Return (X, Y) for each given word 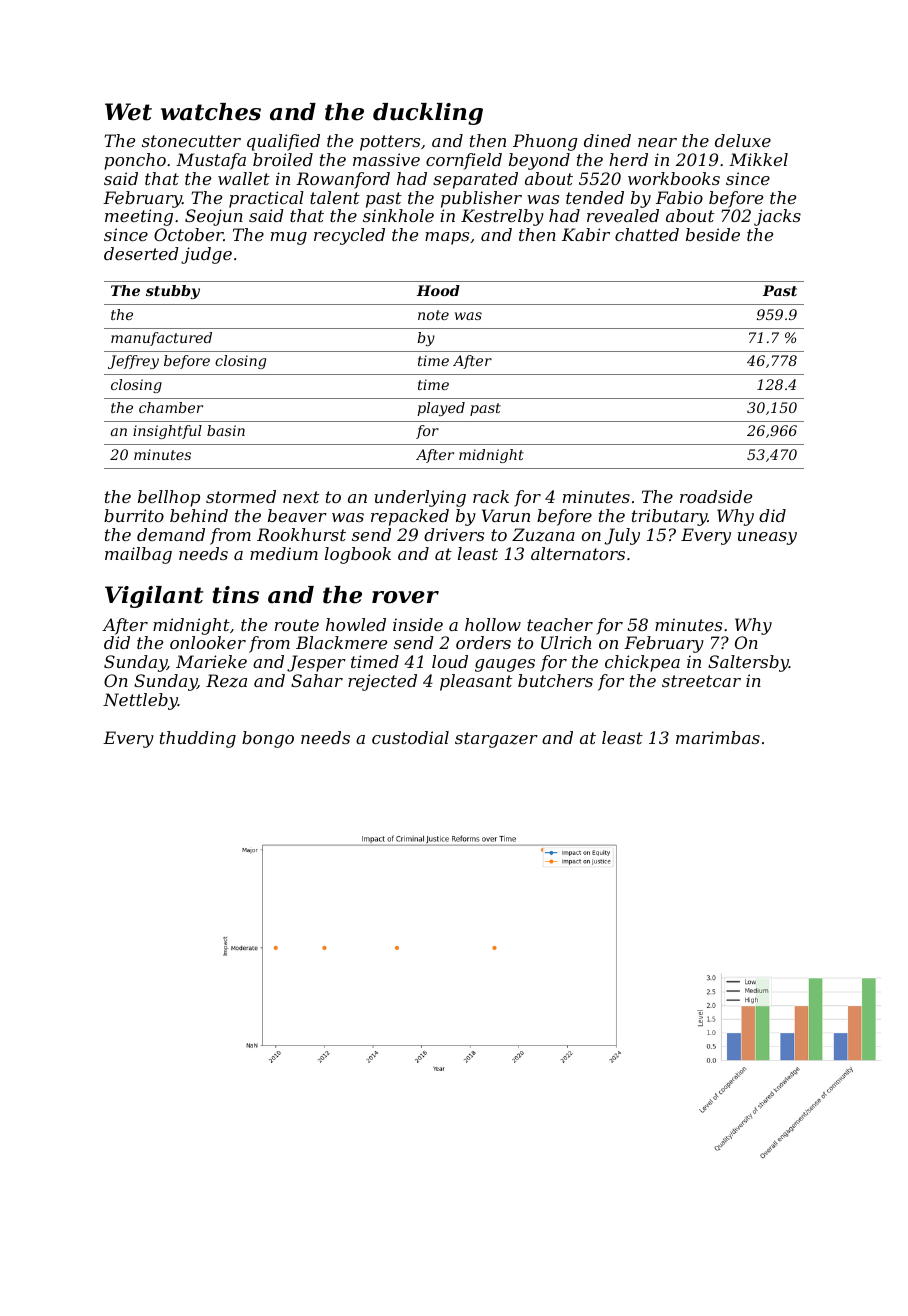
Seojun (214, 217)
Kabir (586, 234)
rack (491, 496)
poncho (135, 161)
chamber (171, 407)
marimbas (718, 737)
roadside (716, 496)
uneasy (767, 538)
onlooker (208, 642)
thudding (198, 739)
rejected (382, 682)
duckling (428, 114)
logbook (358, 555)
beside (713, 234)
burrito (134, 515)
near (657, 142)
